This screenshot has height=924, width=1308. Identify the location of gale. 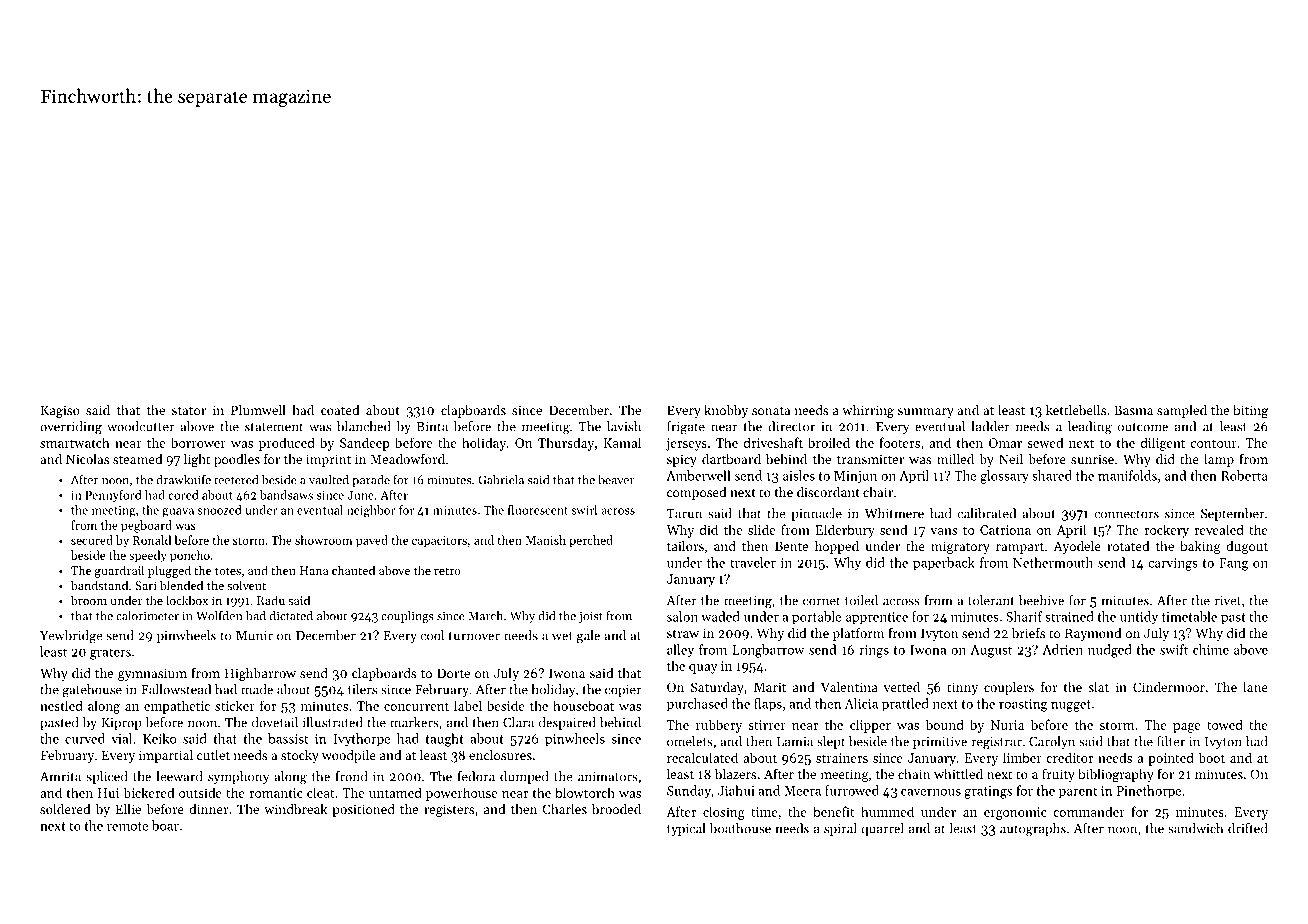
(588, 637).
